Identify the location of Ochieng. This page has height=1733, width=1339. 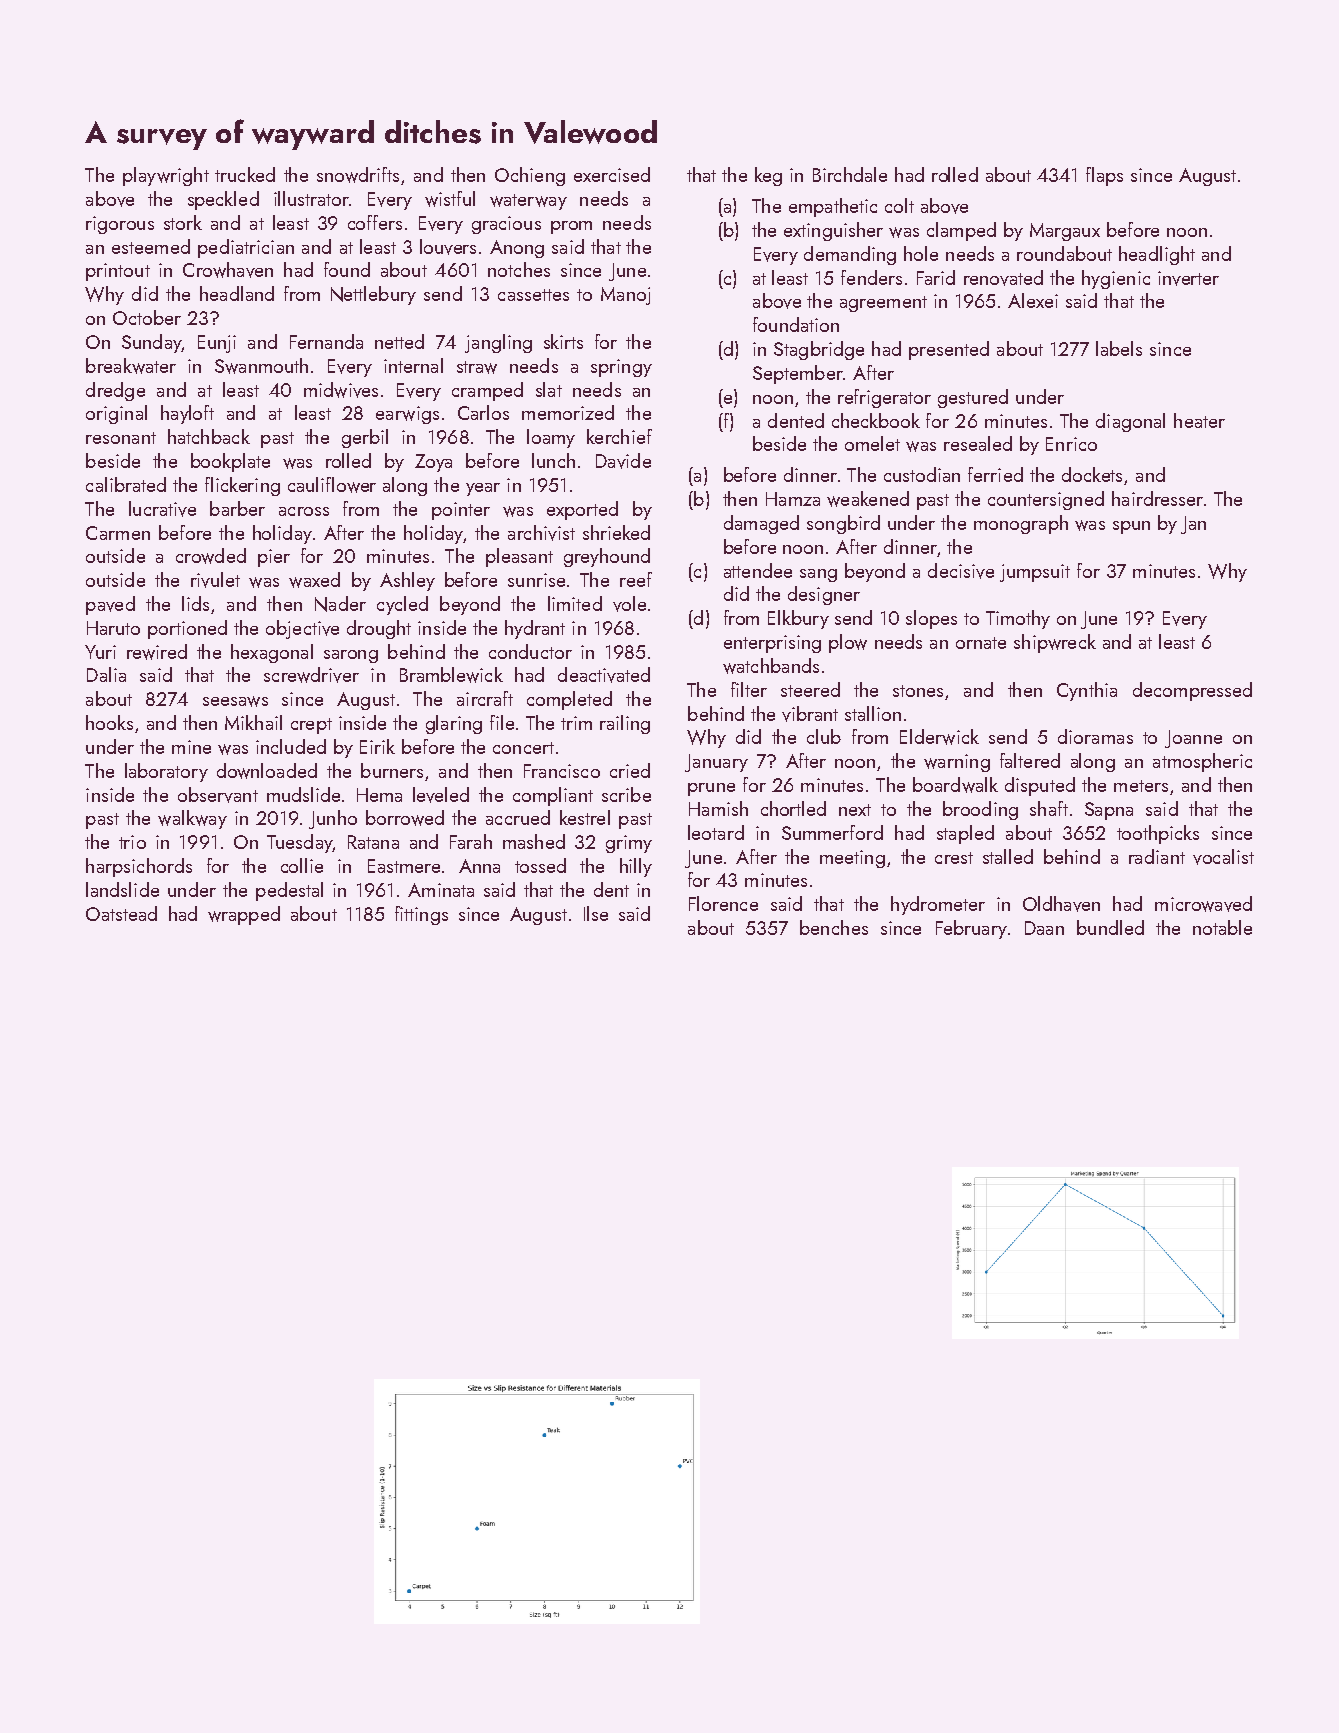
(530, 176).
